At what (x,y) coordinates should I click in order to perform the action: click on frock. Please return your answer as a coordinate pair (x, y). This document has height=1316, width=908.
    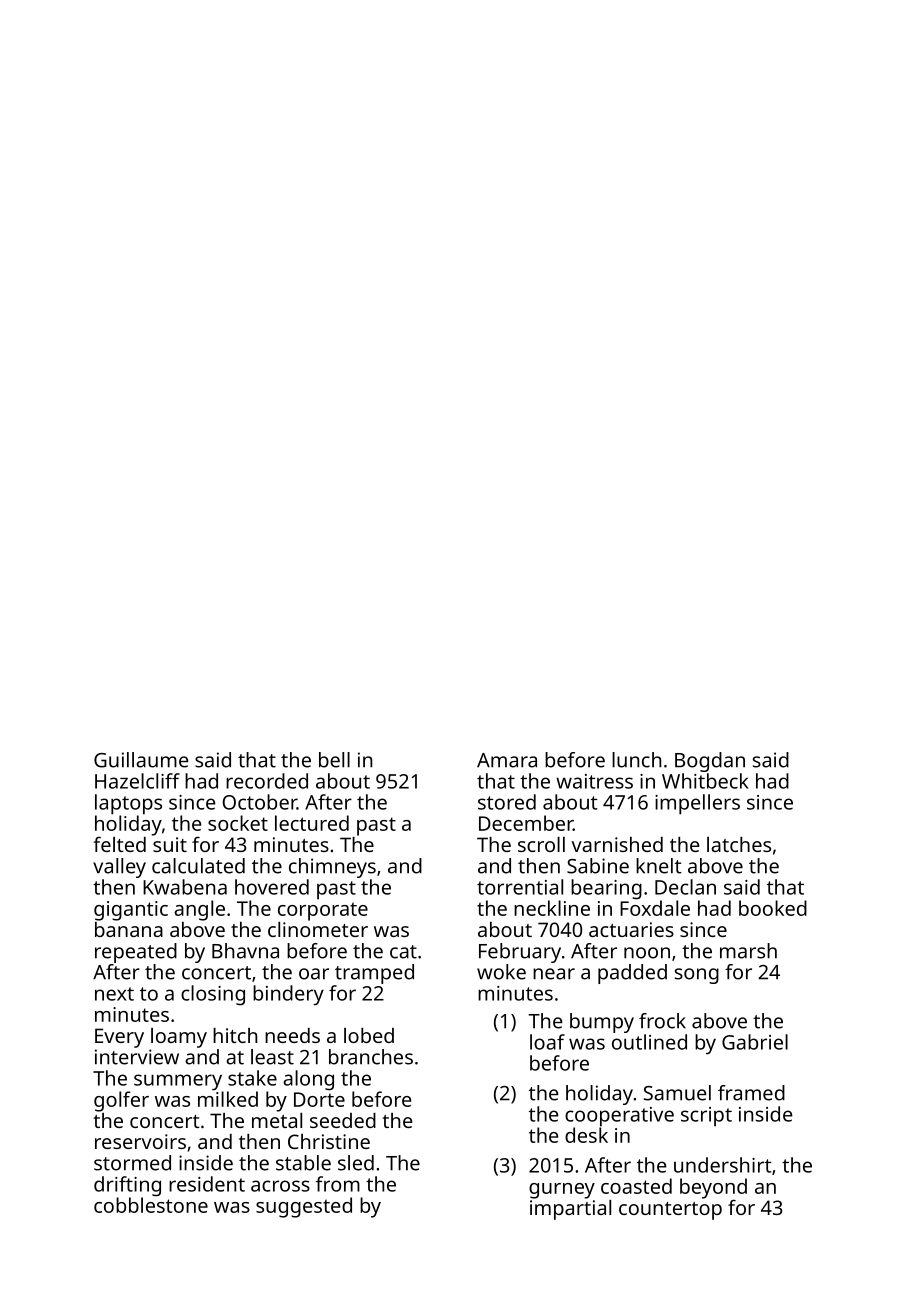
    Looking at the image, I should click on (662, 1021).
